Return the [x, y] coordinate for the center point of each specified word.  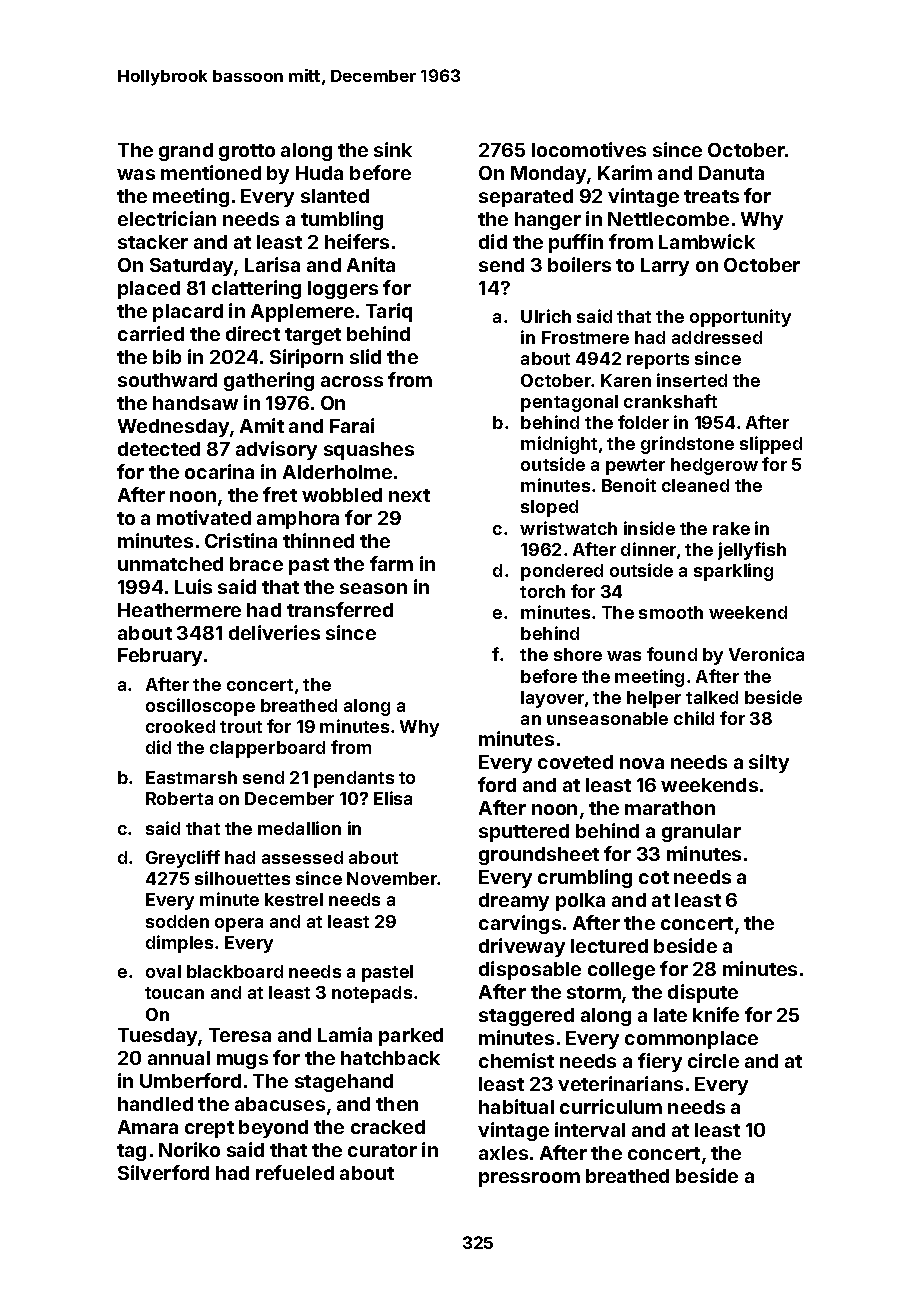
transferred [340, 609]
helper [654, 699]
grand [186, 152]
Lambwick [707, 241]
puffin [576, 243]
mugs [242, 1061]
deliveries [274, 632]
